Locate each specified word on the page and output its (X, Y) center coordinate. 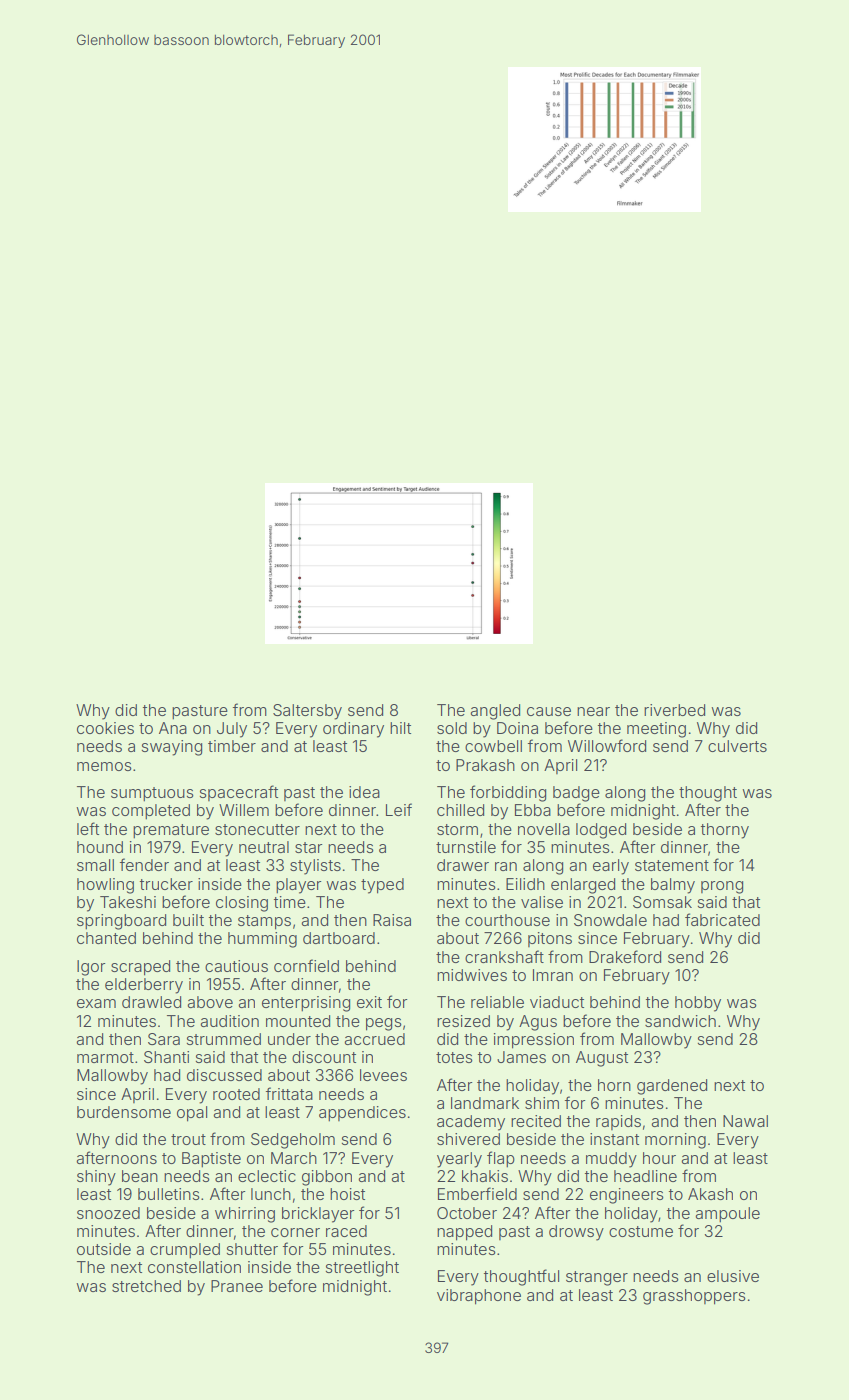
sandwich (680, 1021)
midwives (472, 975)
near (593, 711)
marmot (105, 1057)
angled (495, 712)
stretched (146, 1286)
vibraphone (479, 1297)
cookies (105, 728)
